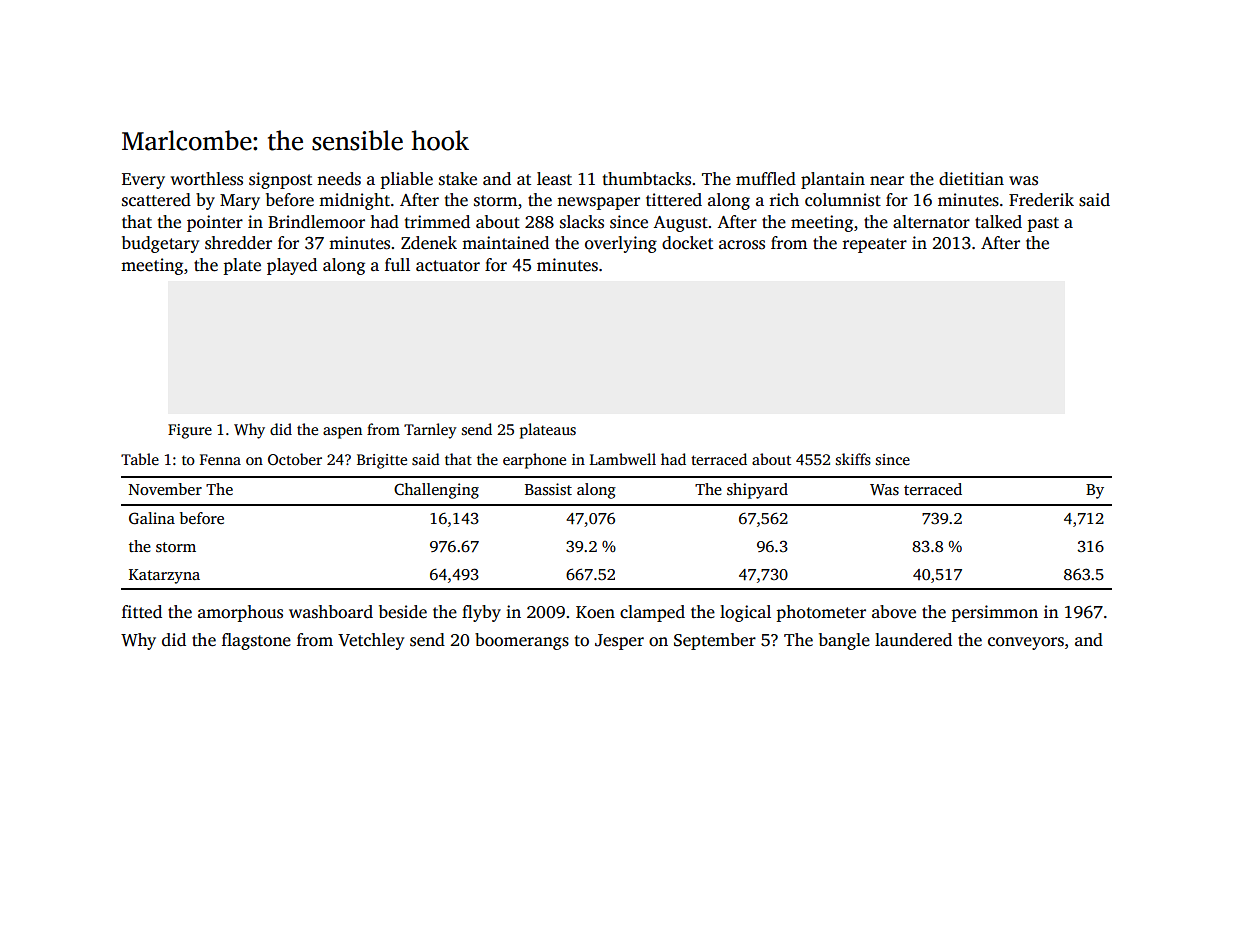 This document has width=1233, height=952. What do you see at coordinates (1041, 200) in the document?
I see `Frederik` at bounding box center [1041, 200].
